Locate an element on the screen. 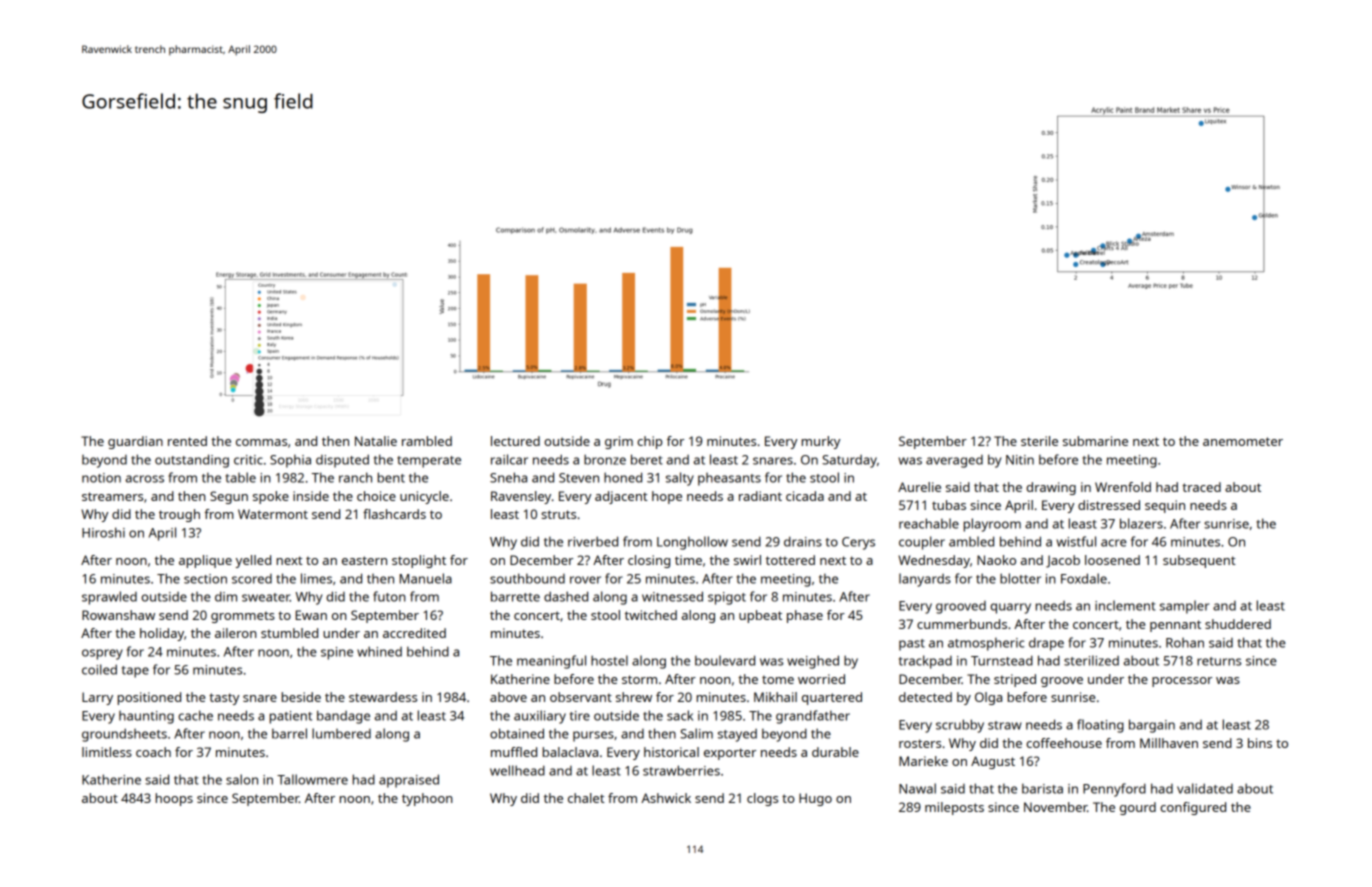 This screenshot has width=1372, height=887. sterile is located at coordinates (1039, 441).
